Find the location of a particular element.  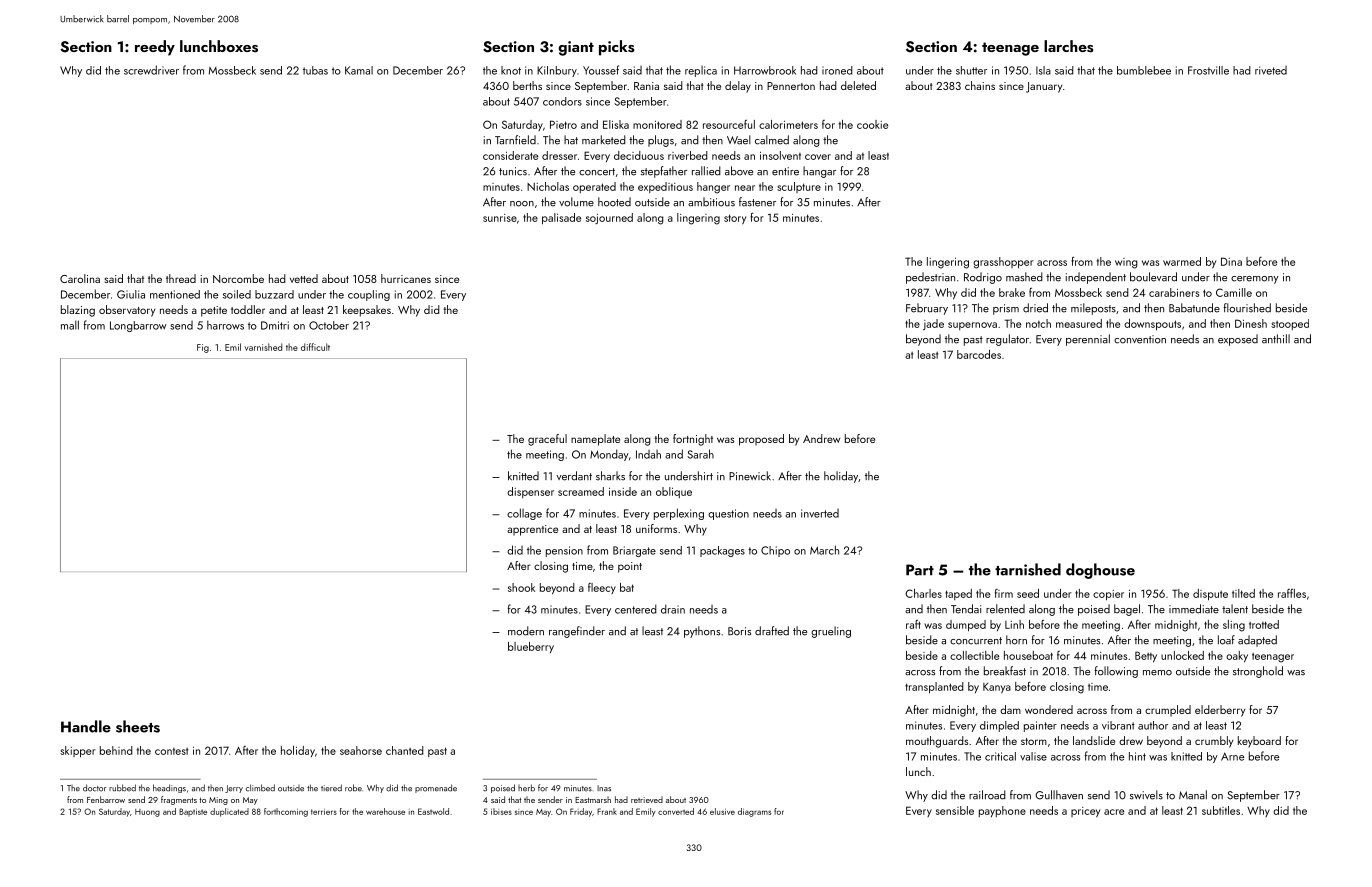

Dina is located at coordinates (1231, 261).
